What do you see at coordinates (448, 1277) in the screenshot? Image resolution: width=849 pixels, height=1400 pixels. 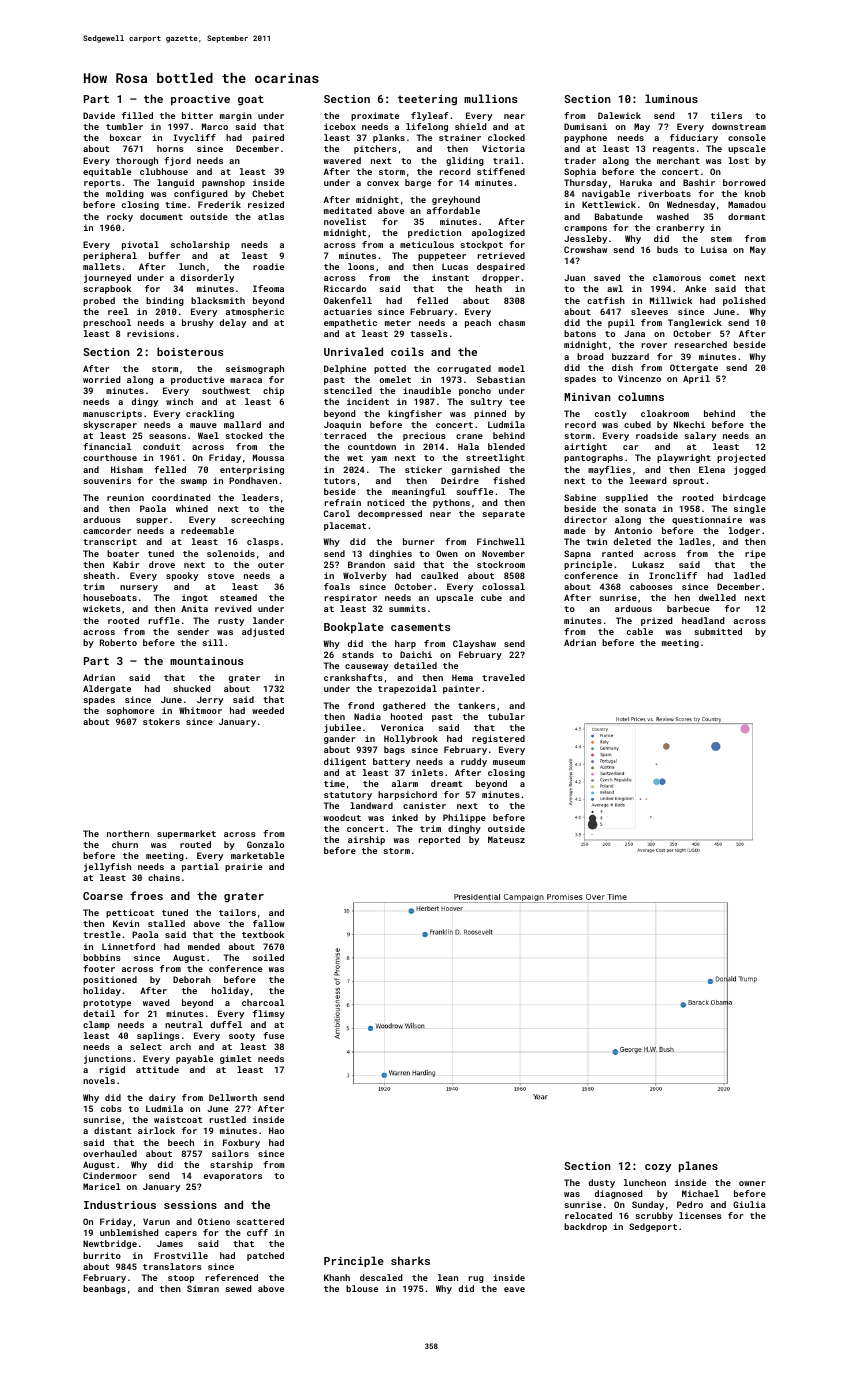 I see `lean` at bounding box center [448, 1277].
